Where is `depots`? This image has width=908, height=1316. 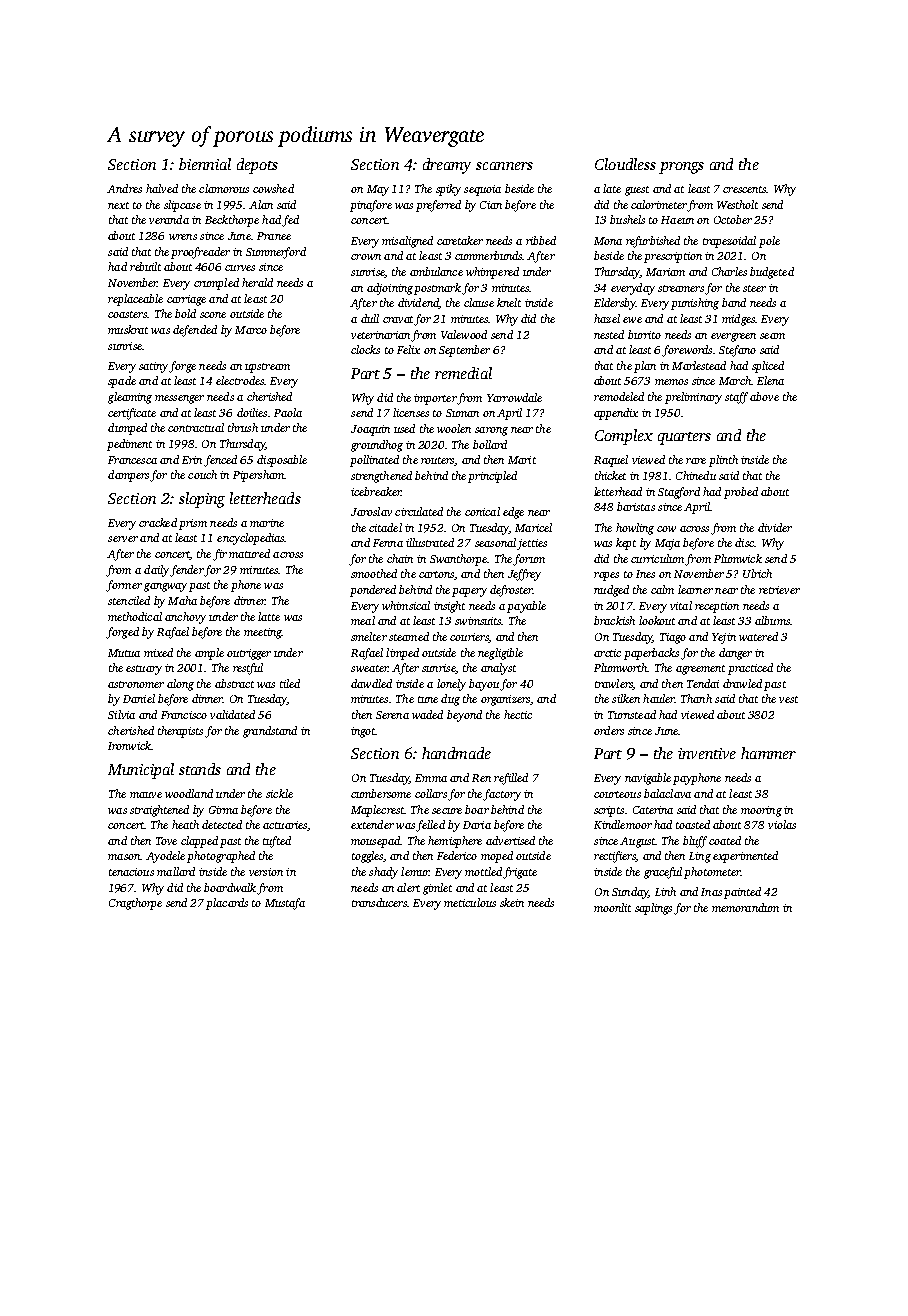
depots is located at coordinates (257, 166).
